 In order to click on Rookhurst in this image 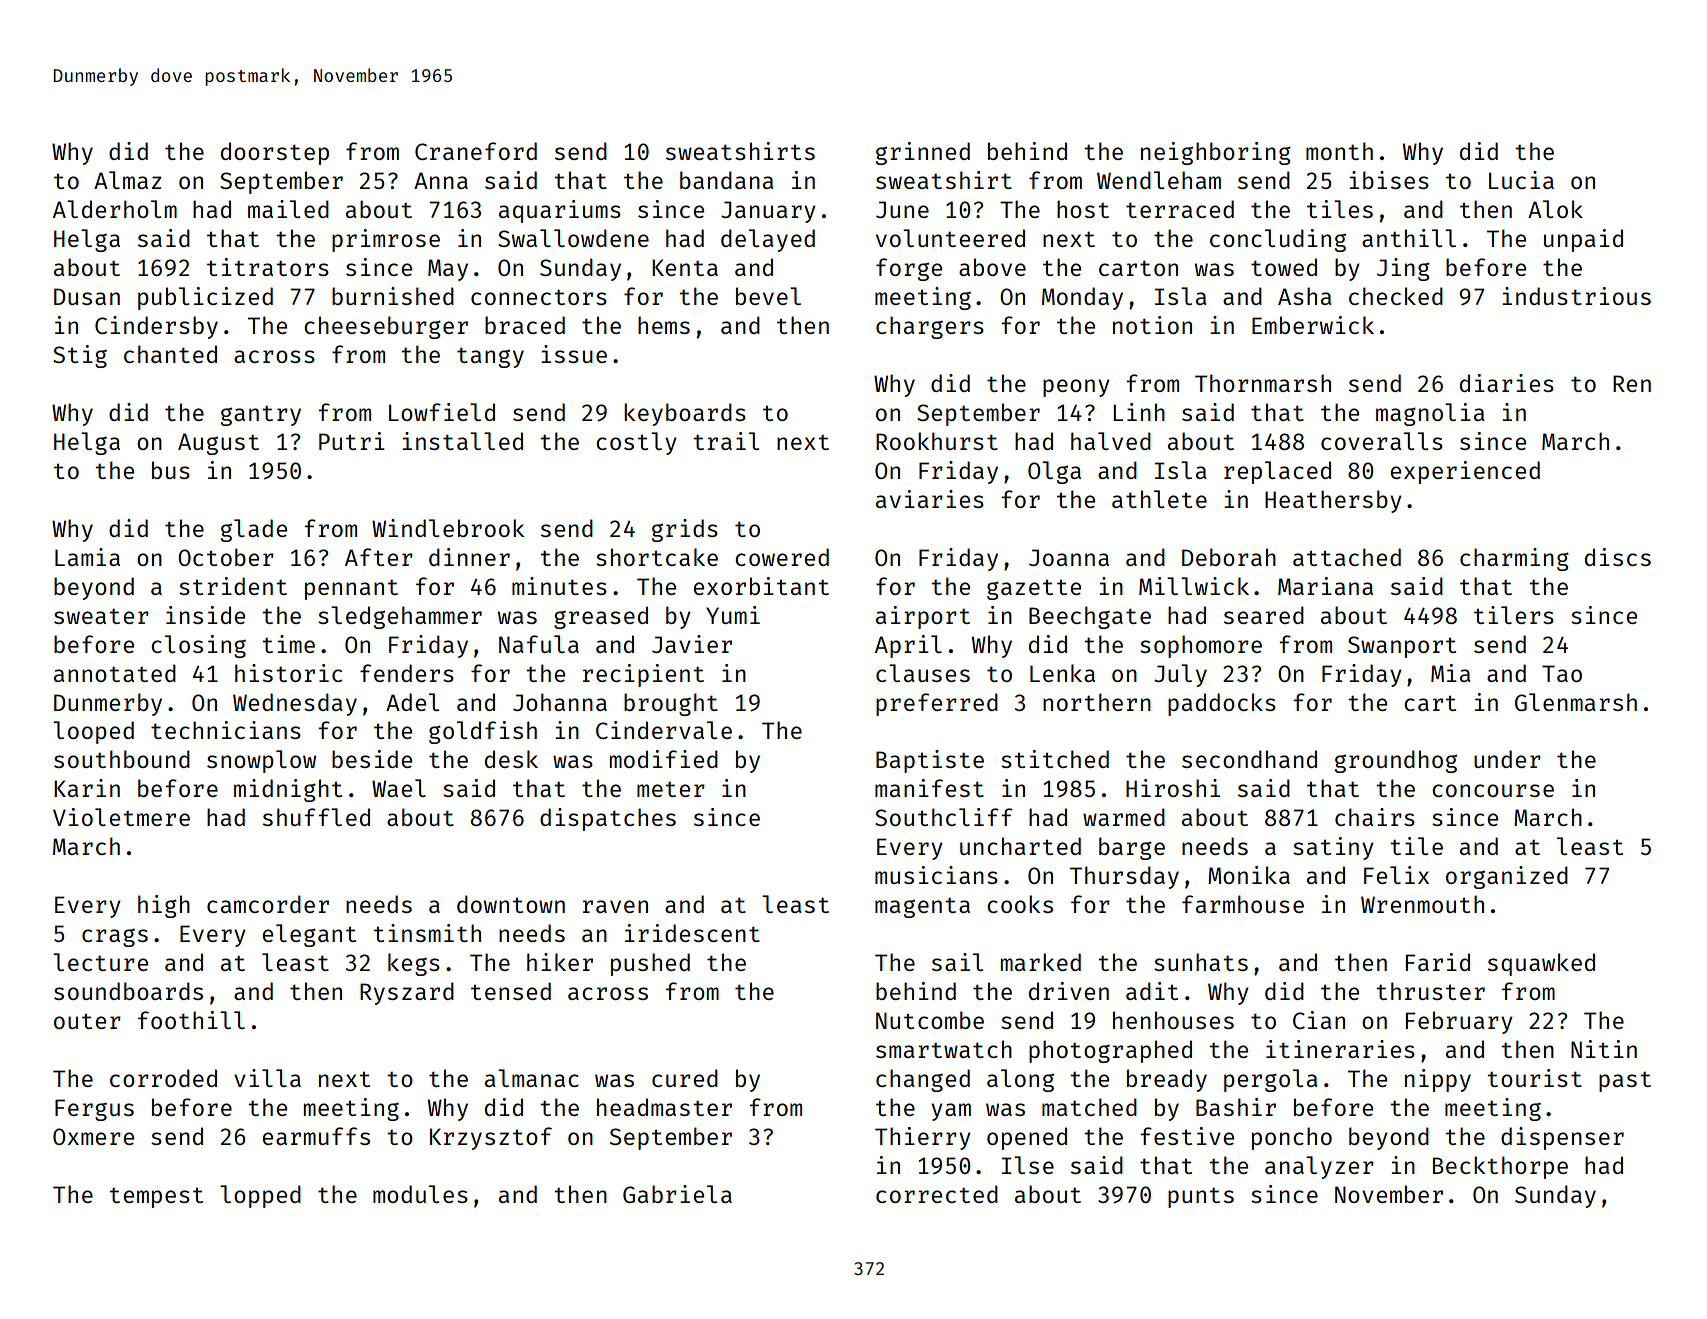, I will do `click(937, 441)`.
